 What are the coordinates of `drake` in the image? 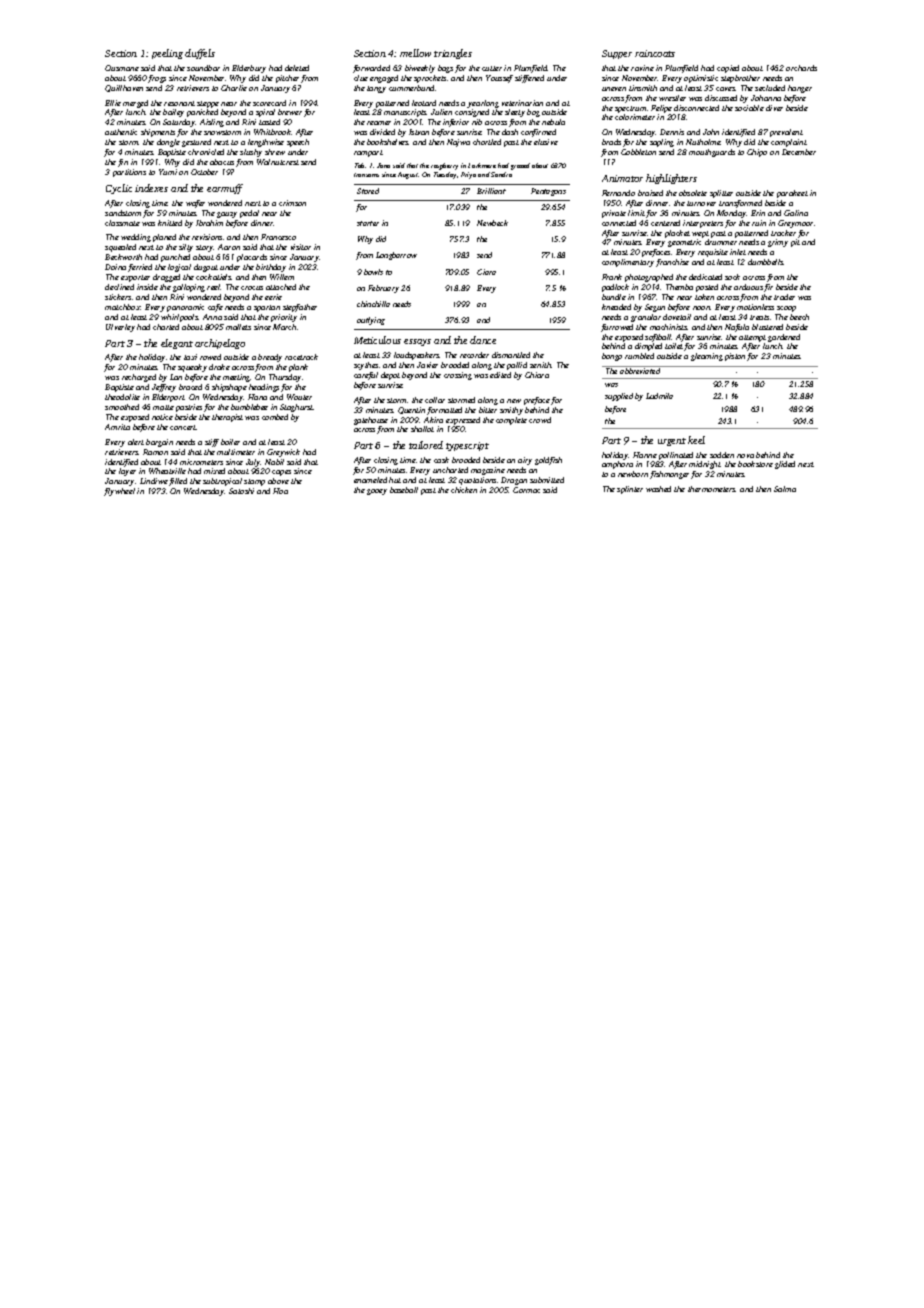 It's located at (219, 367).
